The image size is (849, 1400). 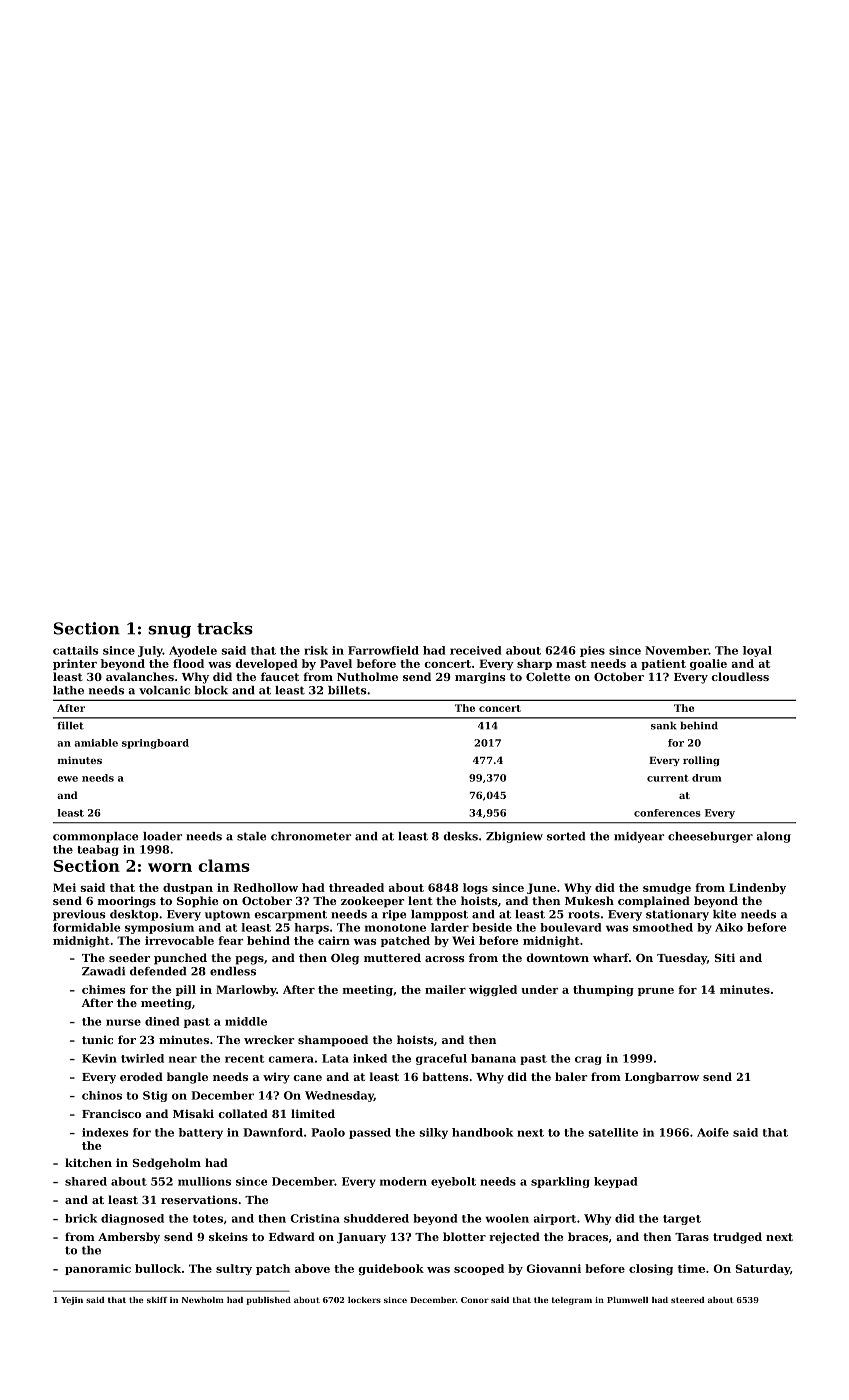 What do you see at coordinates (105, 1132) in the image?
I see `indexes` at bounding box center [105, 1132].
